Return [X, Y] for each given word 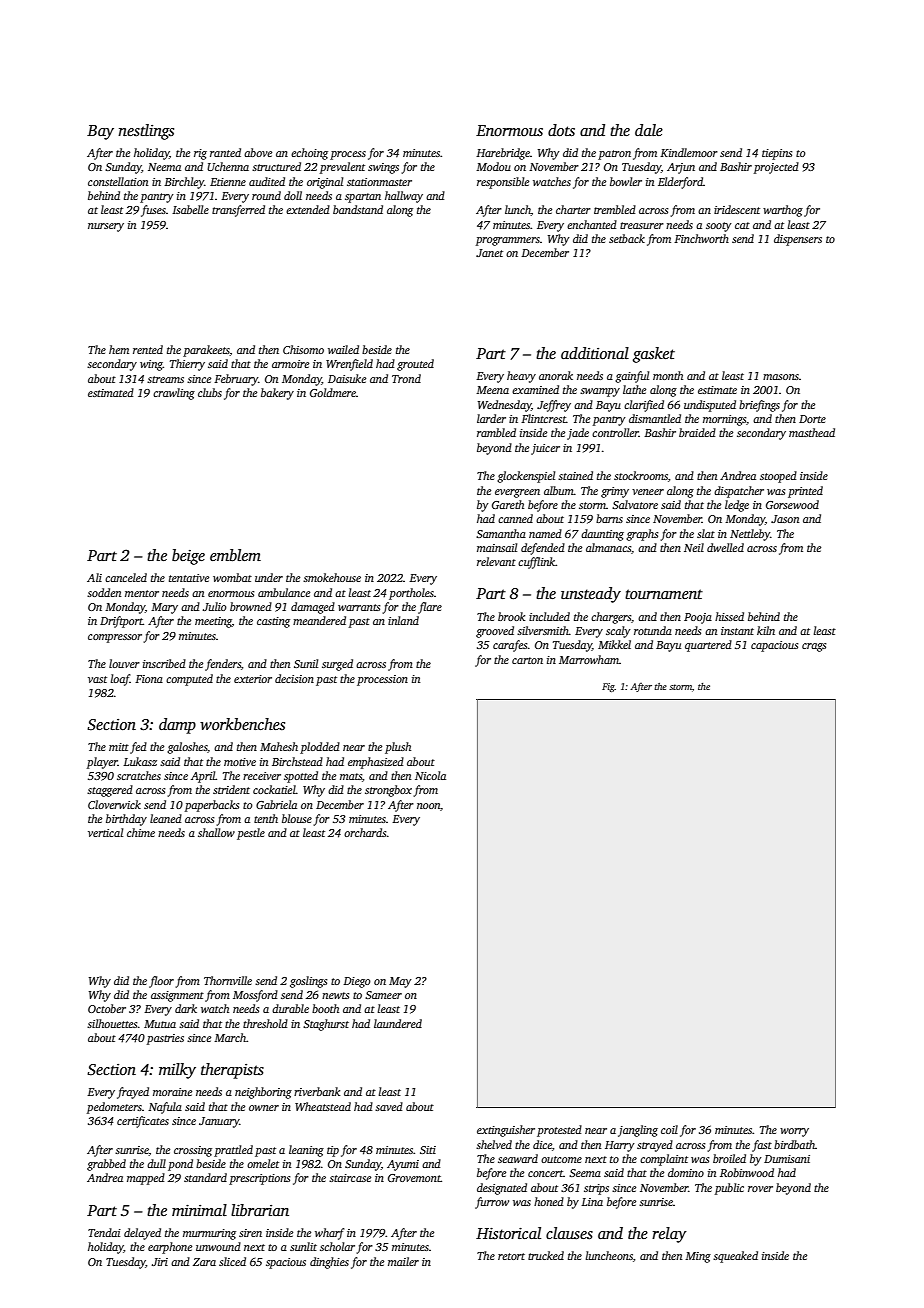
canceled [126, 577]
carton [527, 660]
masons [781, 377]
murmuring [209, 1234]
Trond [406, 378]
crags [814, 647]
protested [559, 1131]
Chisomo [303, 349]
